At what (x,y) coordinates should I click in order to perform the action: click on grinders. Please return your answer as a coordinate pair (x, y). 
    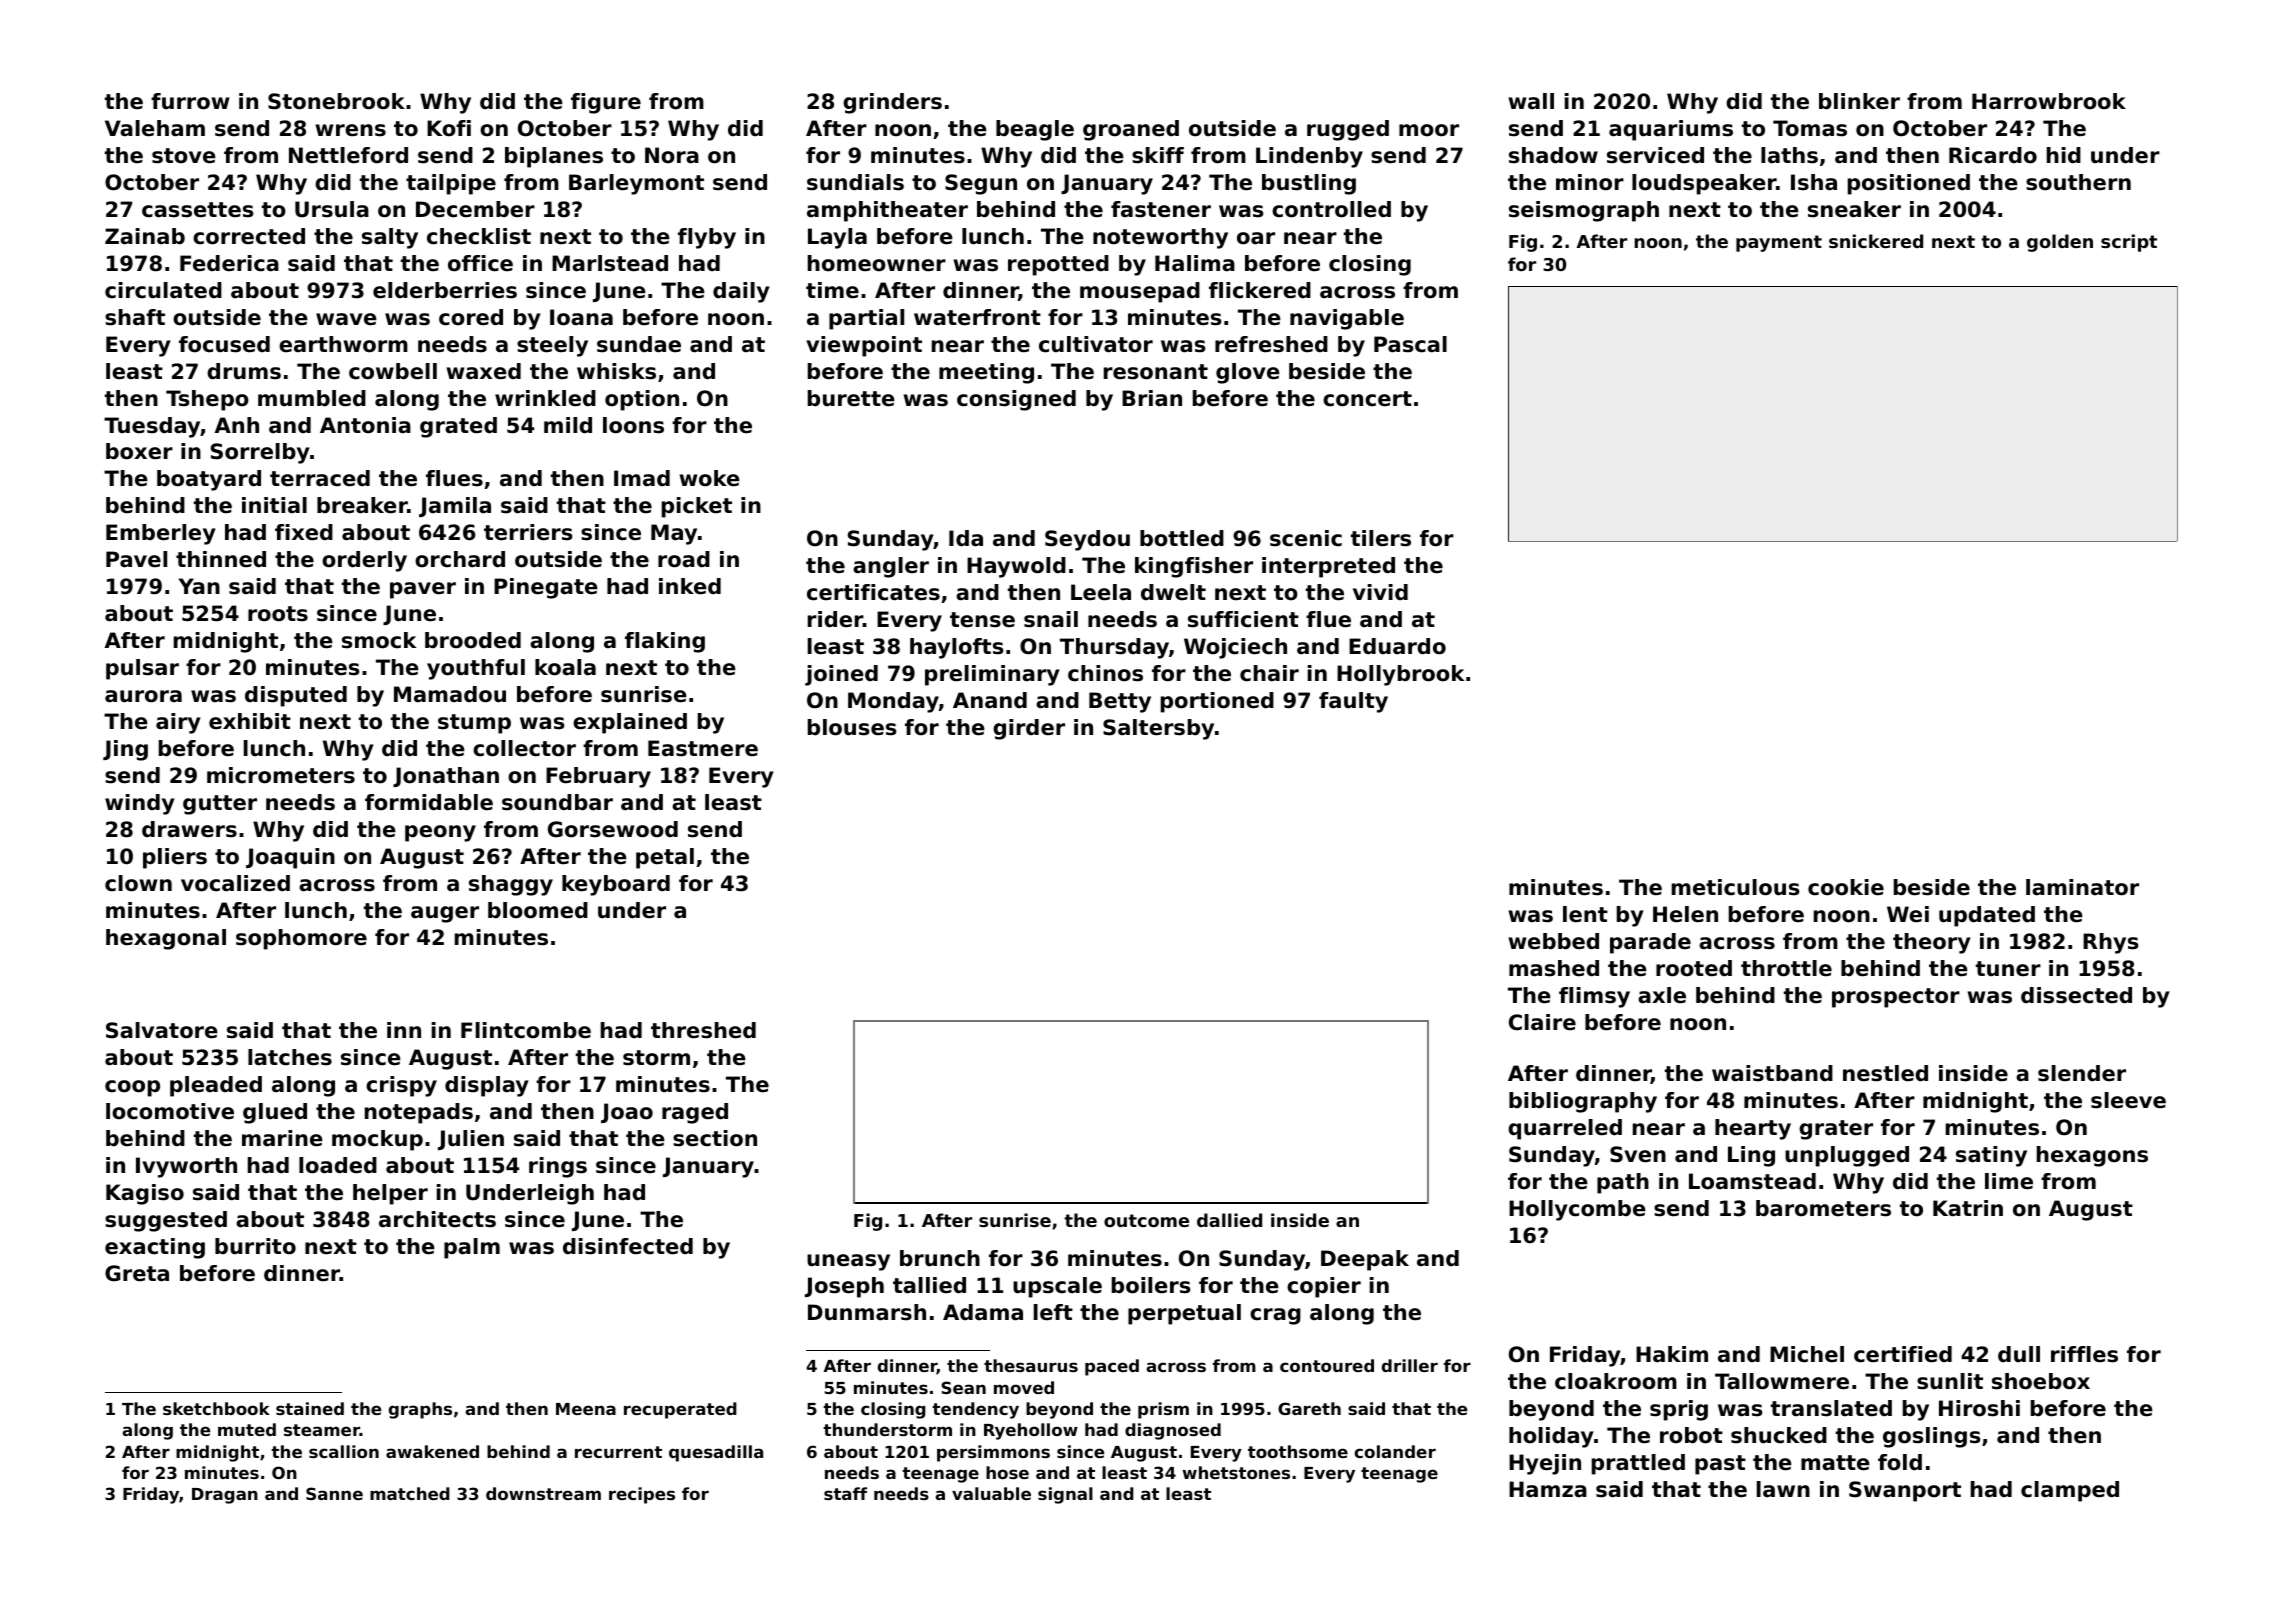
    Looking at the image, I should click on (892, 103).
